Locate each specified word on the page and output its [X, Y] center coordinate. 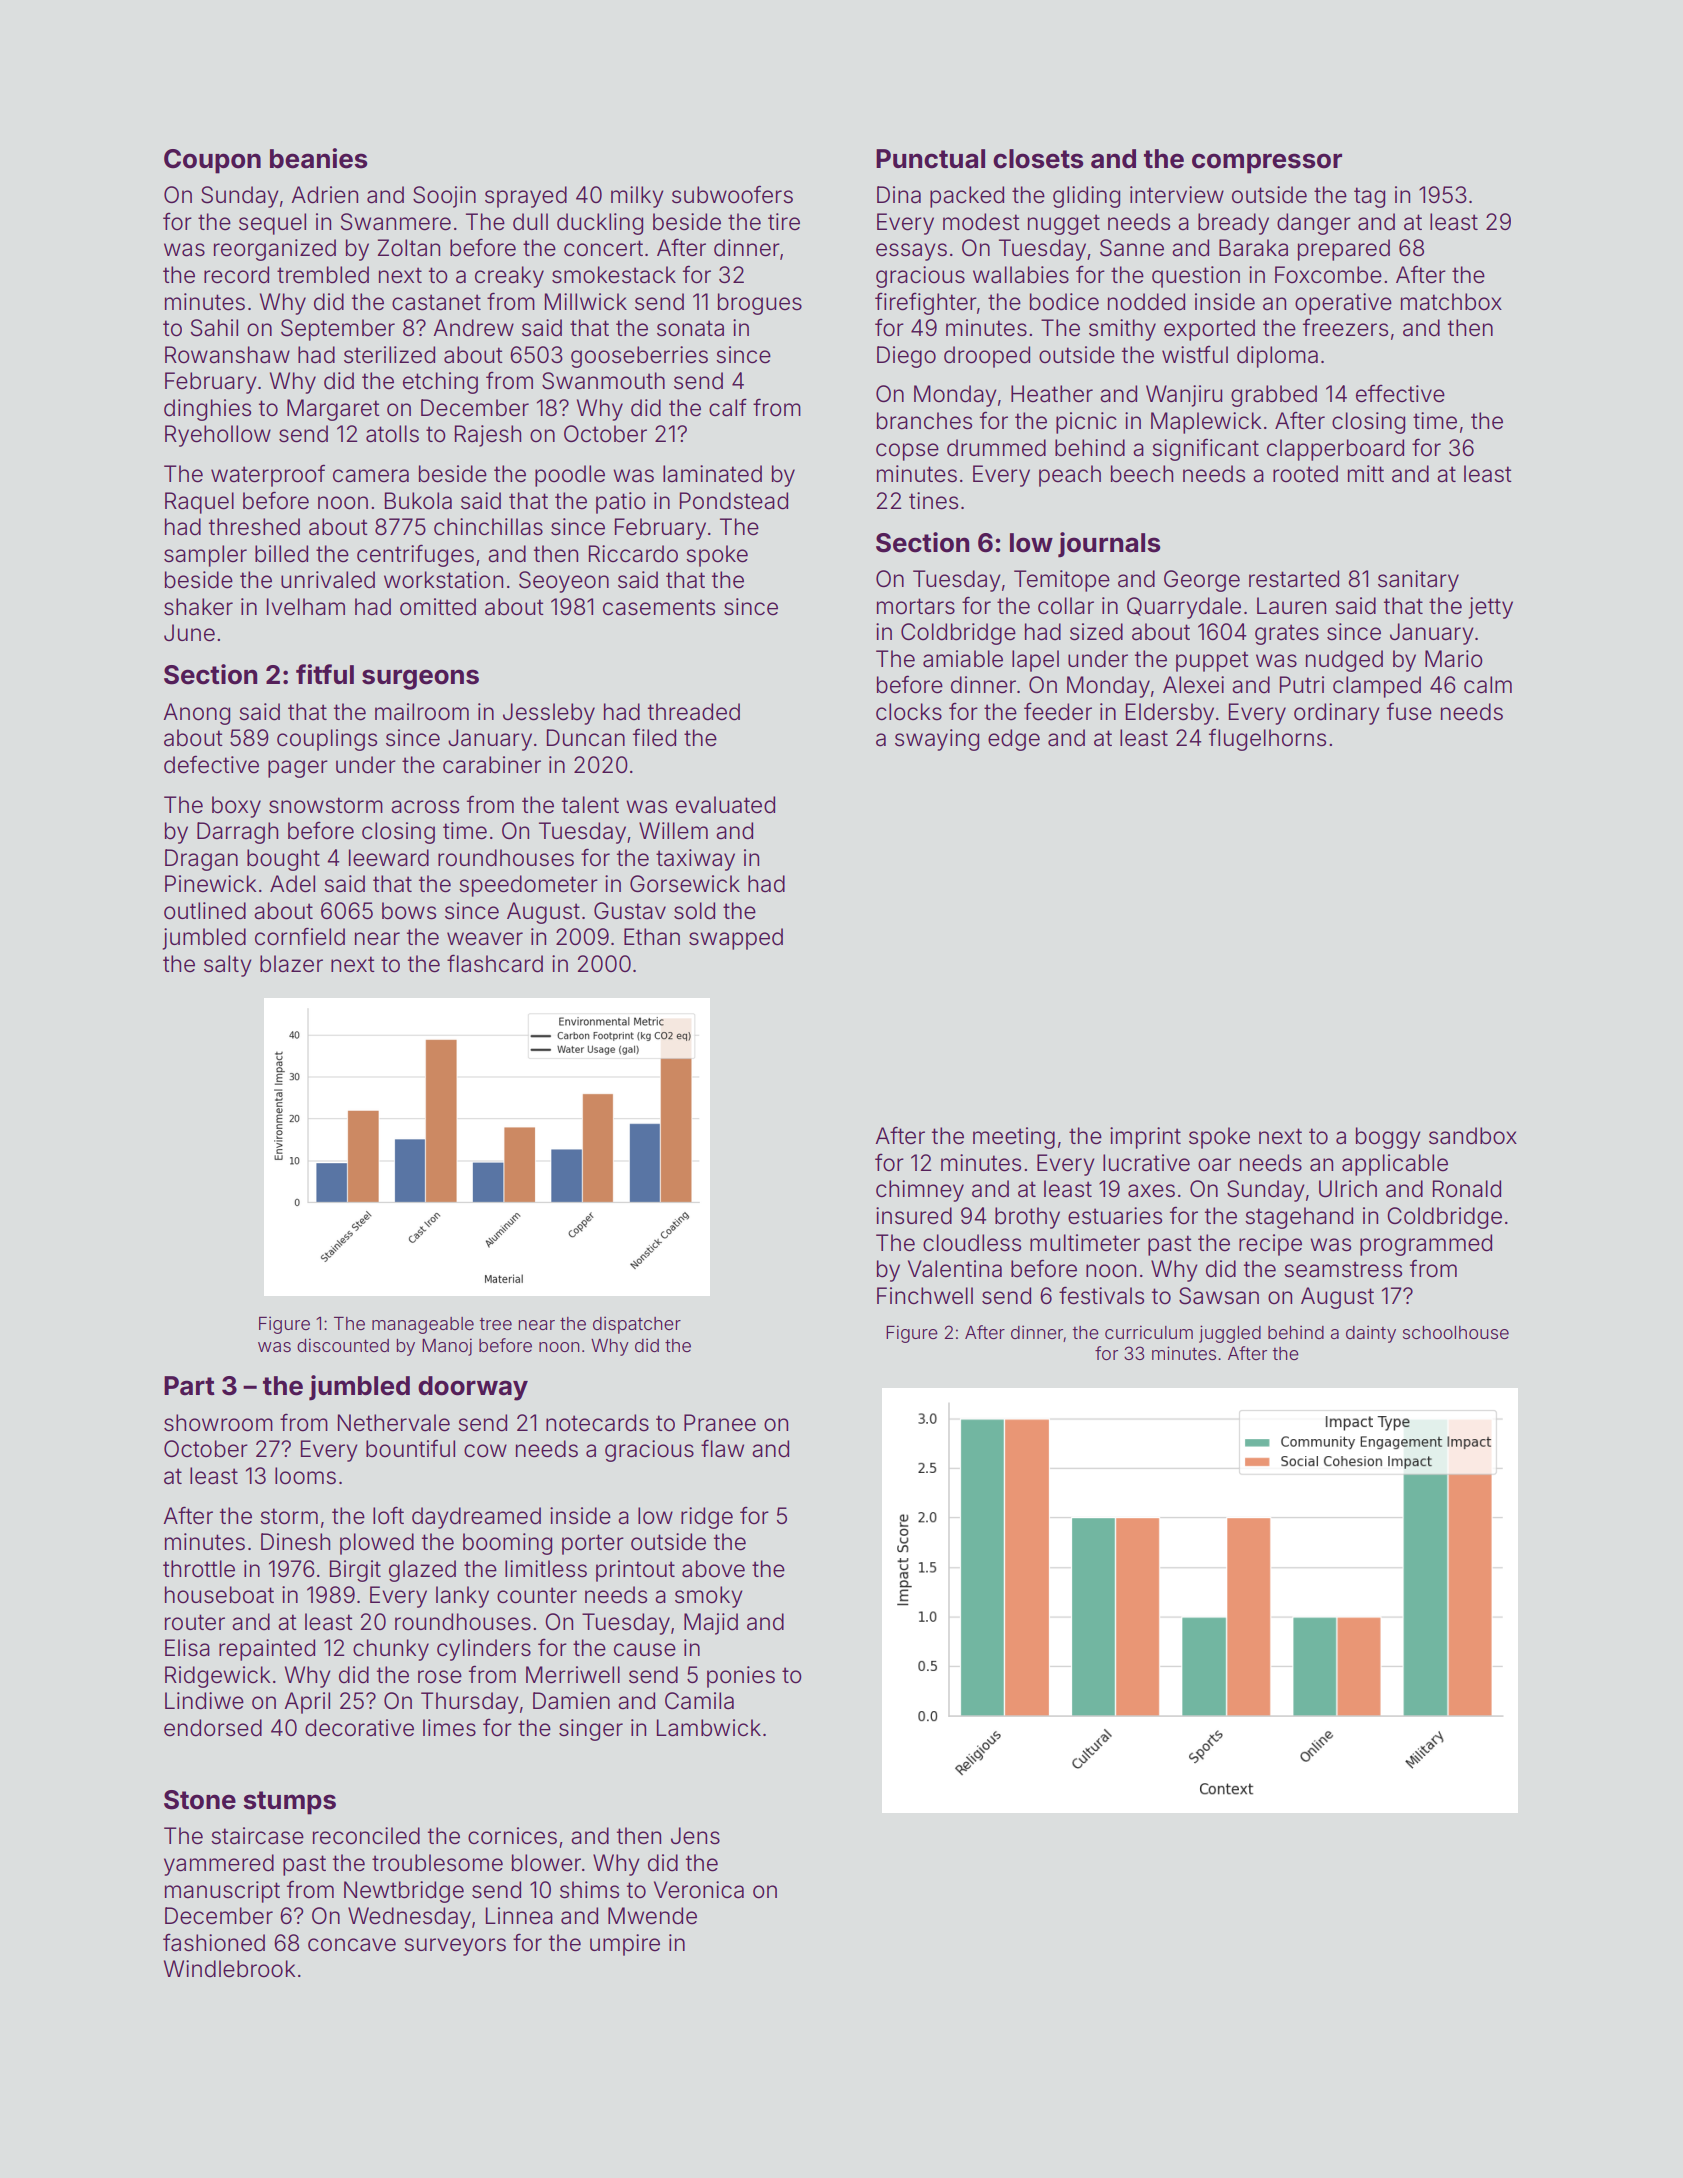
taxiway [695, 860]
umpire [625, 1945]
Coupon [212, 161]
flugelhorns [1267, 739]
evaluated [725, 805]
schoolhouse [1456, 1332]
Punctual [930, 159]
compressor [1267, 163]
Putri [1302, 684]
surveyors [455, 1947]
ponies [741, 1677]
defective [211, 764]
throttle [199, 1569]
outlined [205, 911]
